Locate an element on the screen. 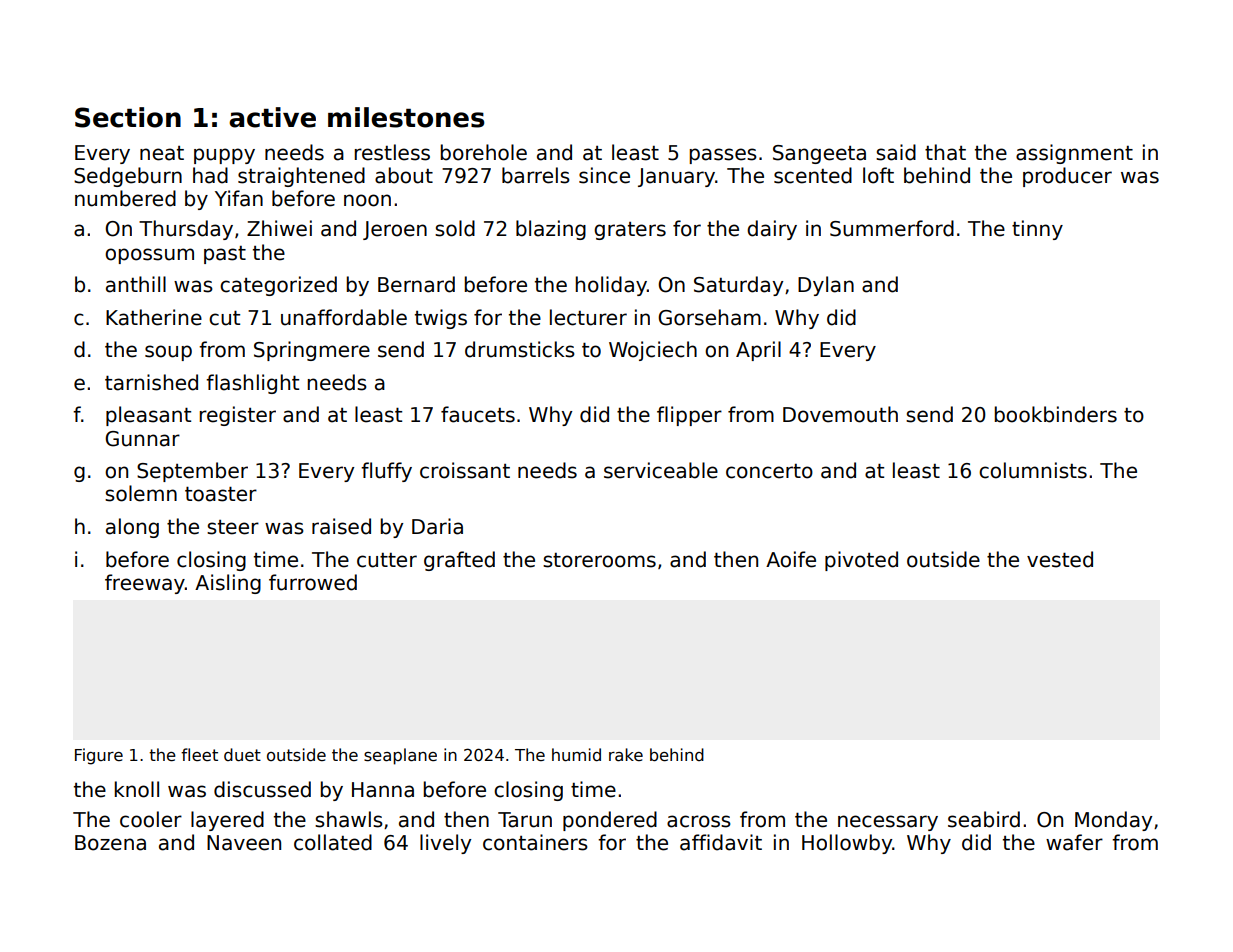 This screenshot has width=1233, height=952. tinny is located at coordinates (1037, 230).
